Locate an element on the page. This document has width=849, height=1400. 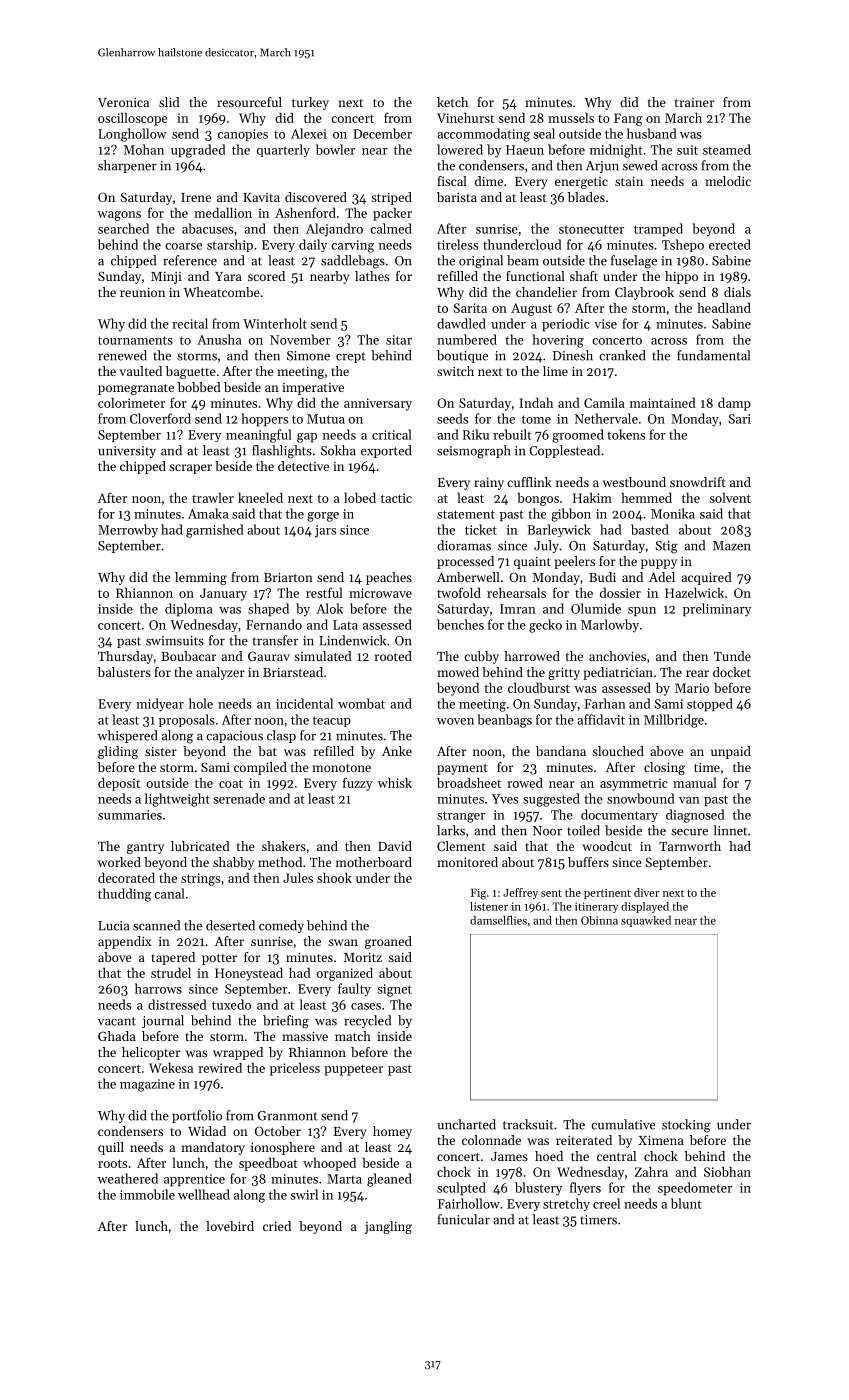
stonecutter is located at coordinates (591, 229).
